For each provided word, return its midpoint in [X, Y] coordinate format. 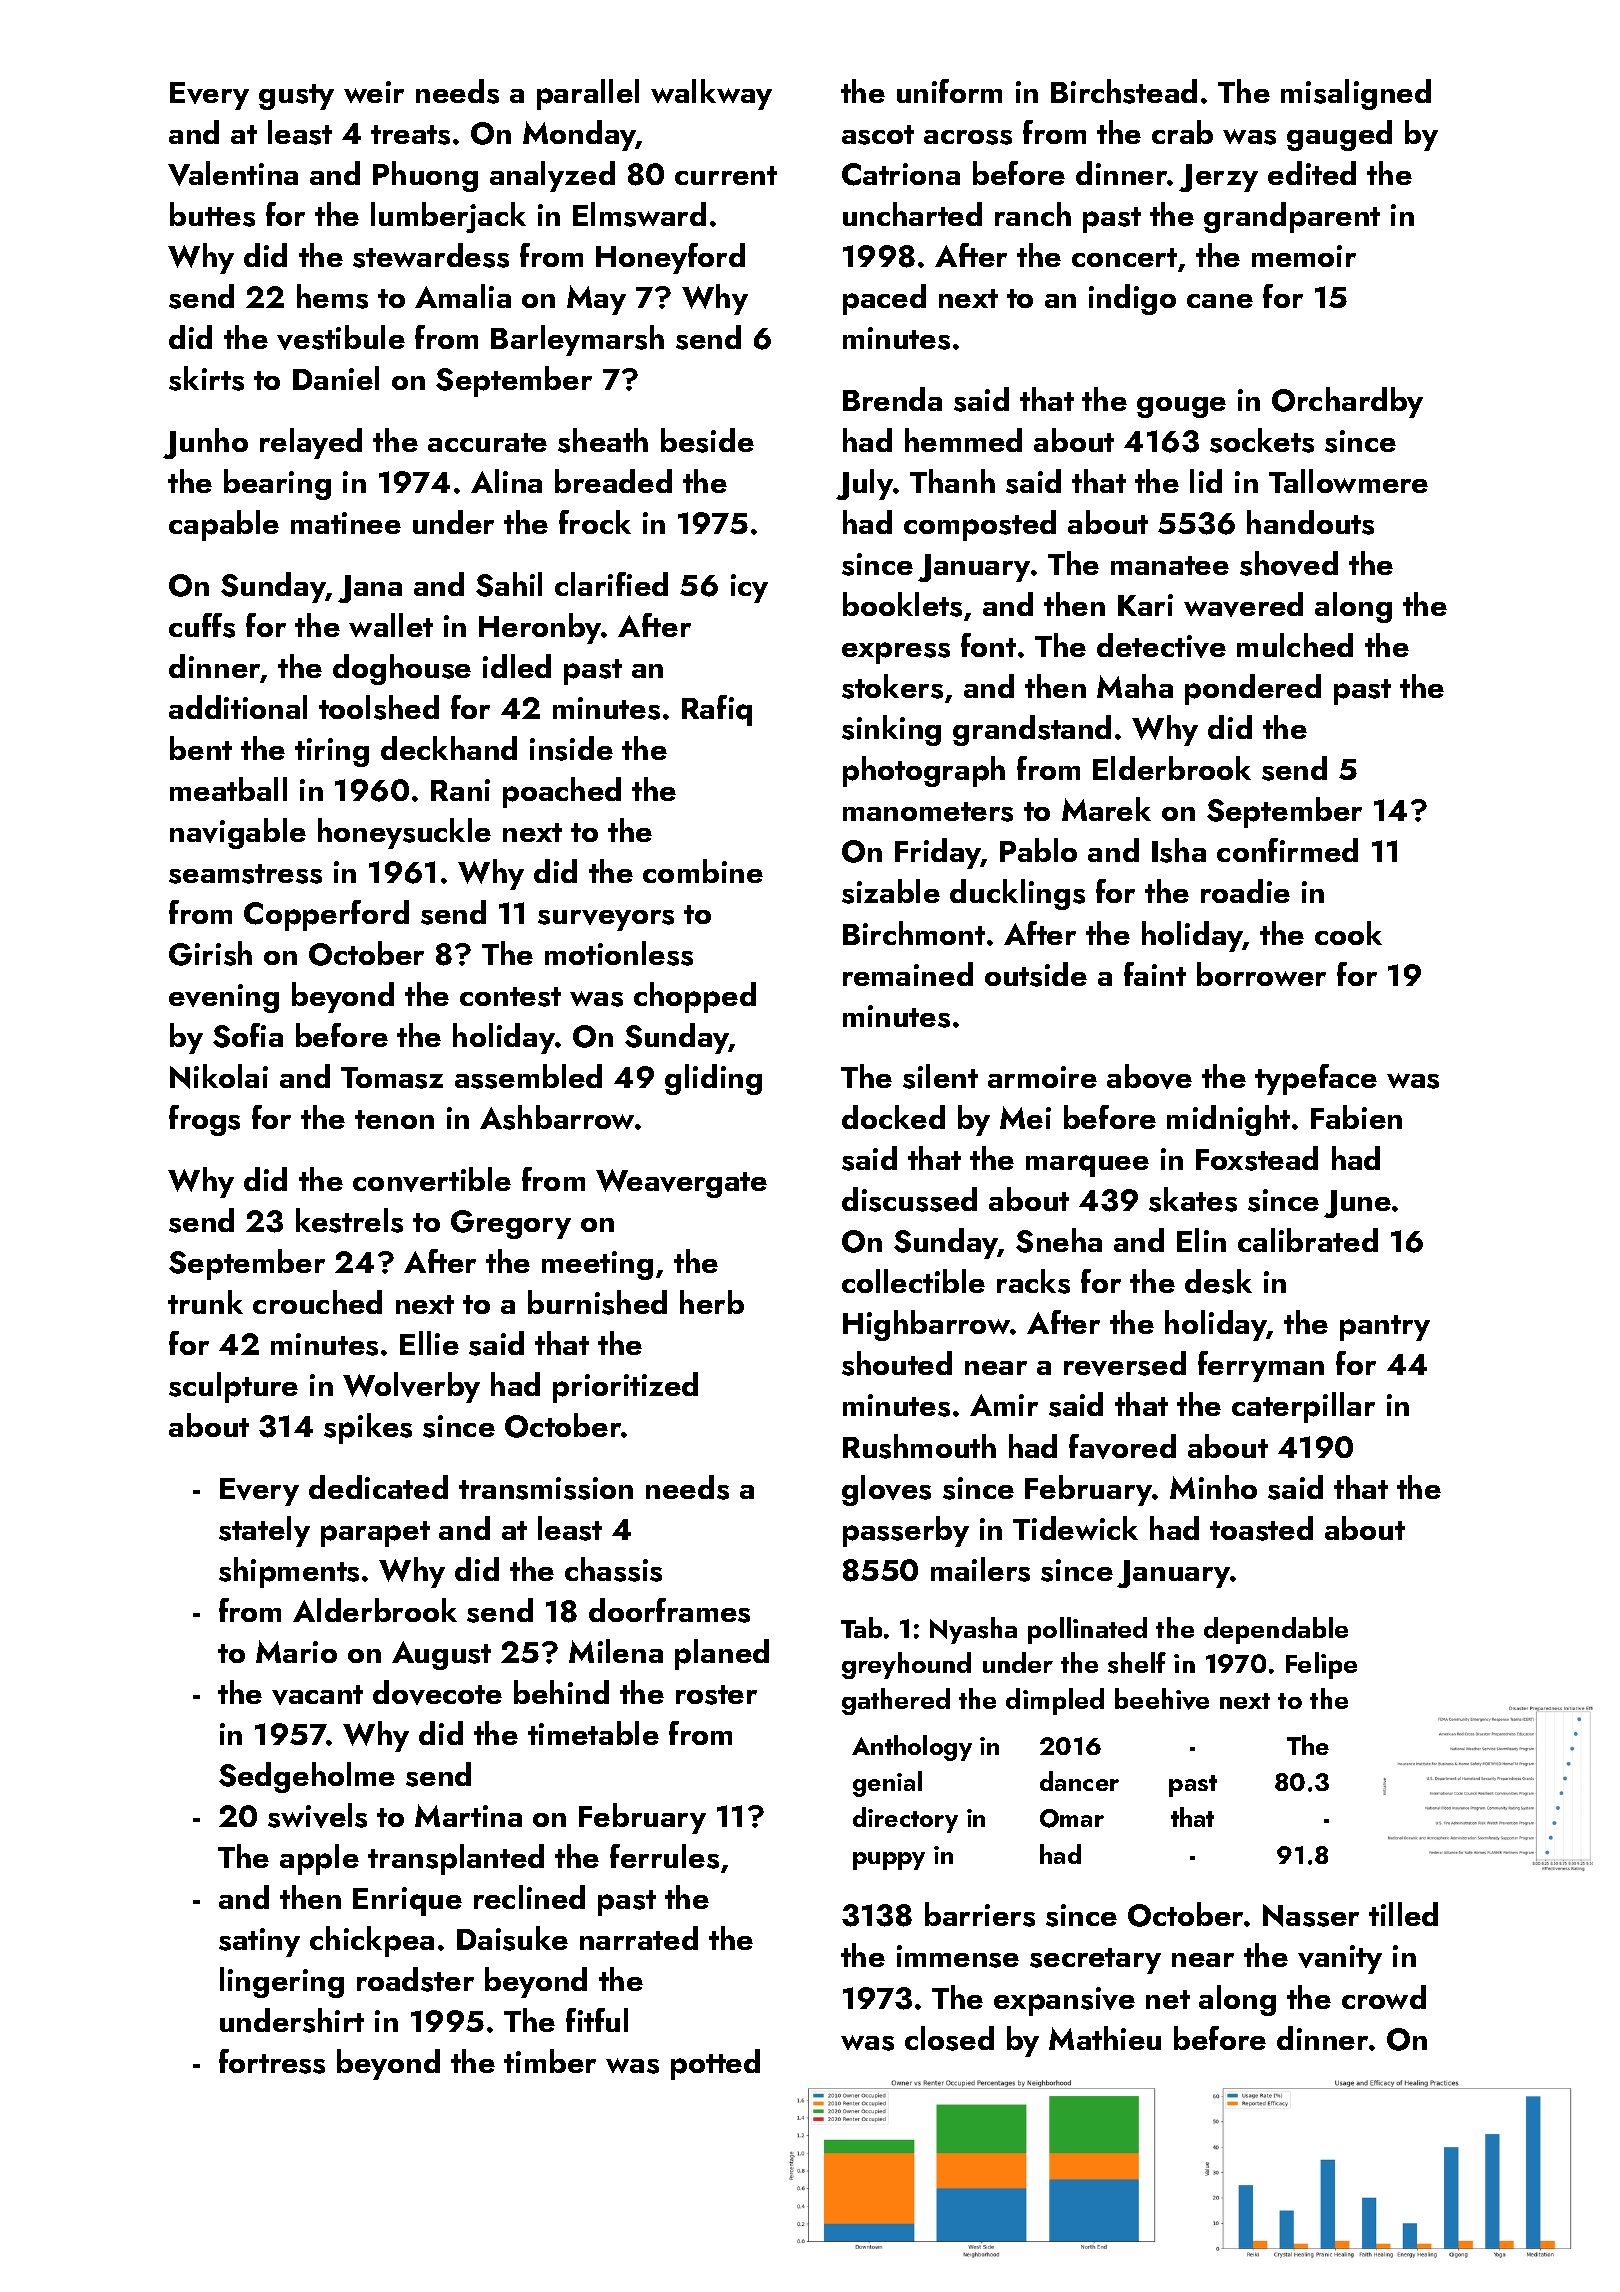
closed [949, 2038]
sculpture [233, 1387]
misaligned [1356, 94]
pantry [1385, 1328]
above [1149, 1076]
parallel [588, 94]
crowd [1384, 1997]
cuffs [202, 625]
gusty [296, 97]
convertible [432, 1179]
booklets [902, 604]
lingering [282, 1982]
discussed [909, 1199]
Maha [1135, 686]
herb [712, 1302]
